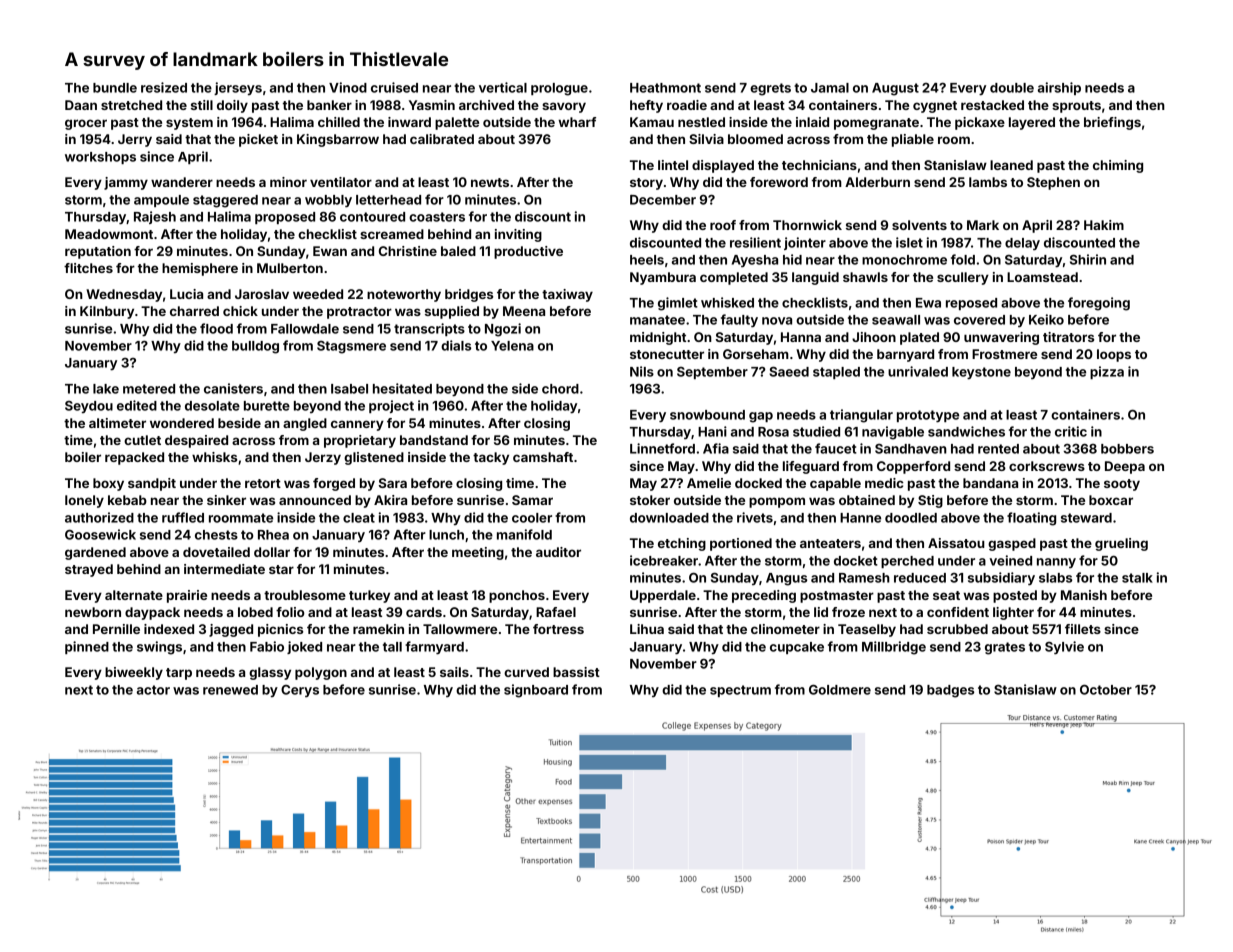  What do you see at coordinates (1011, 165) in the screenshot?
I see `leaned` at bounding box center [1011, 165].
